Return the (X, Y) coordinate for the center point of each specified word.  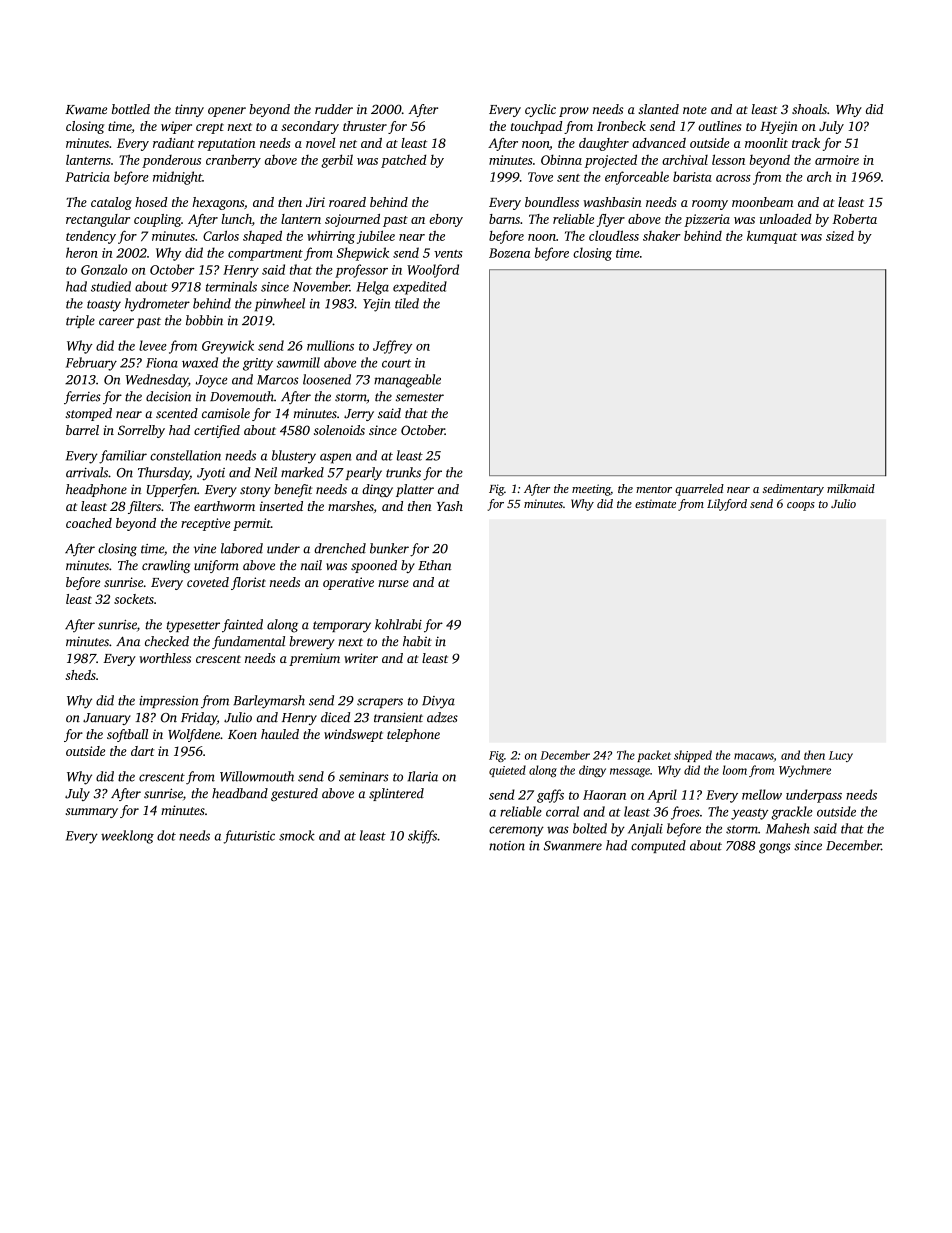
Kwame (86, 109)
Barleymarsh (269, 702)
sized (840, 235)
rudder (334, 109)
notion (507, 846)
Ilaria (423, 776)
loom (735, 770)
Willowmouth (257, 776)
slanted (658, 109)
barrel (82, 430)
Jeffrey (392, 347)
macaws (754, 757)
